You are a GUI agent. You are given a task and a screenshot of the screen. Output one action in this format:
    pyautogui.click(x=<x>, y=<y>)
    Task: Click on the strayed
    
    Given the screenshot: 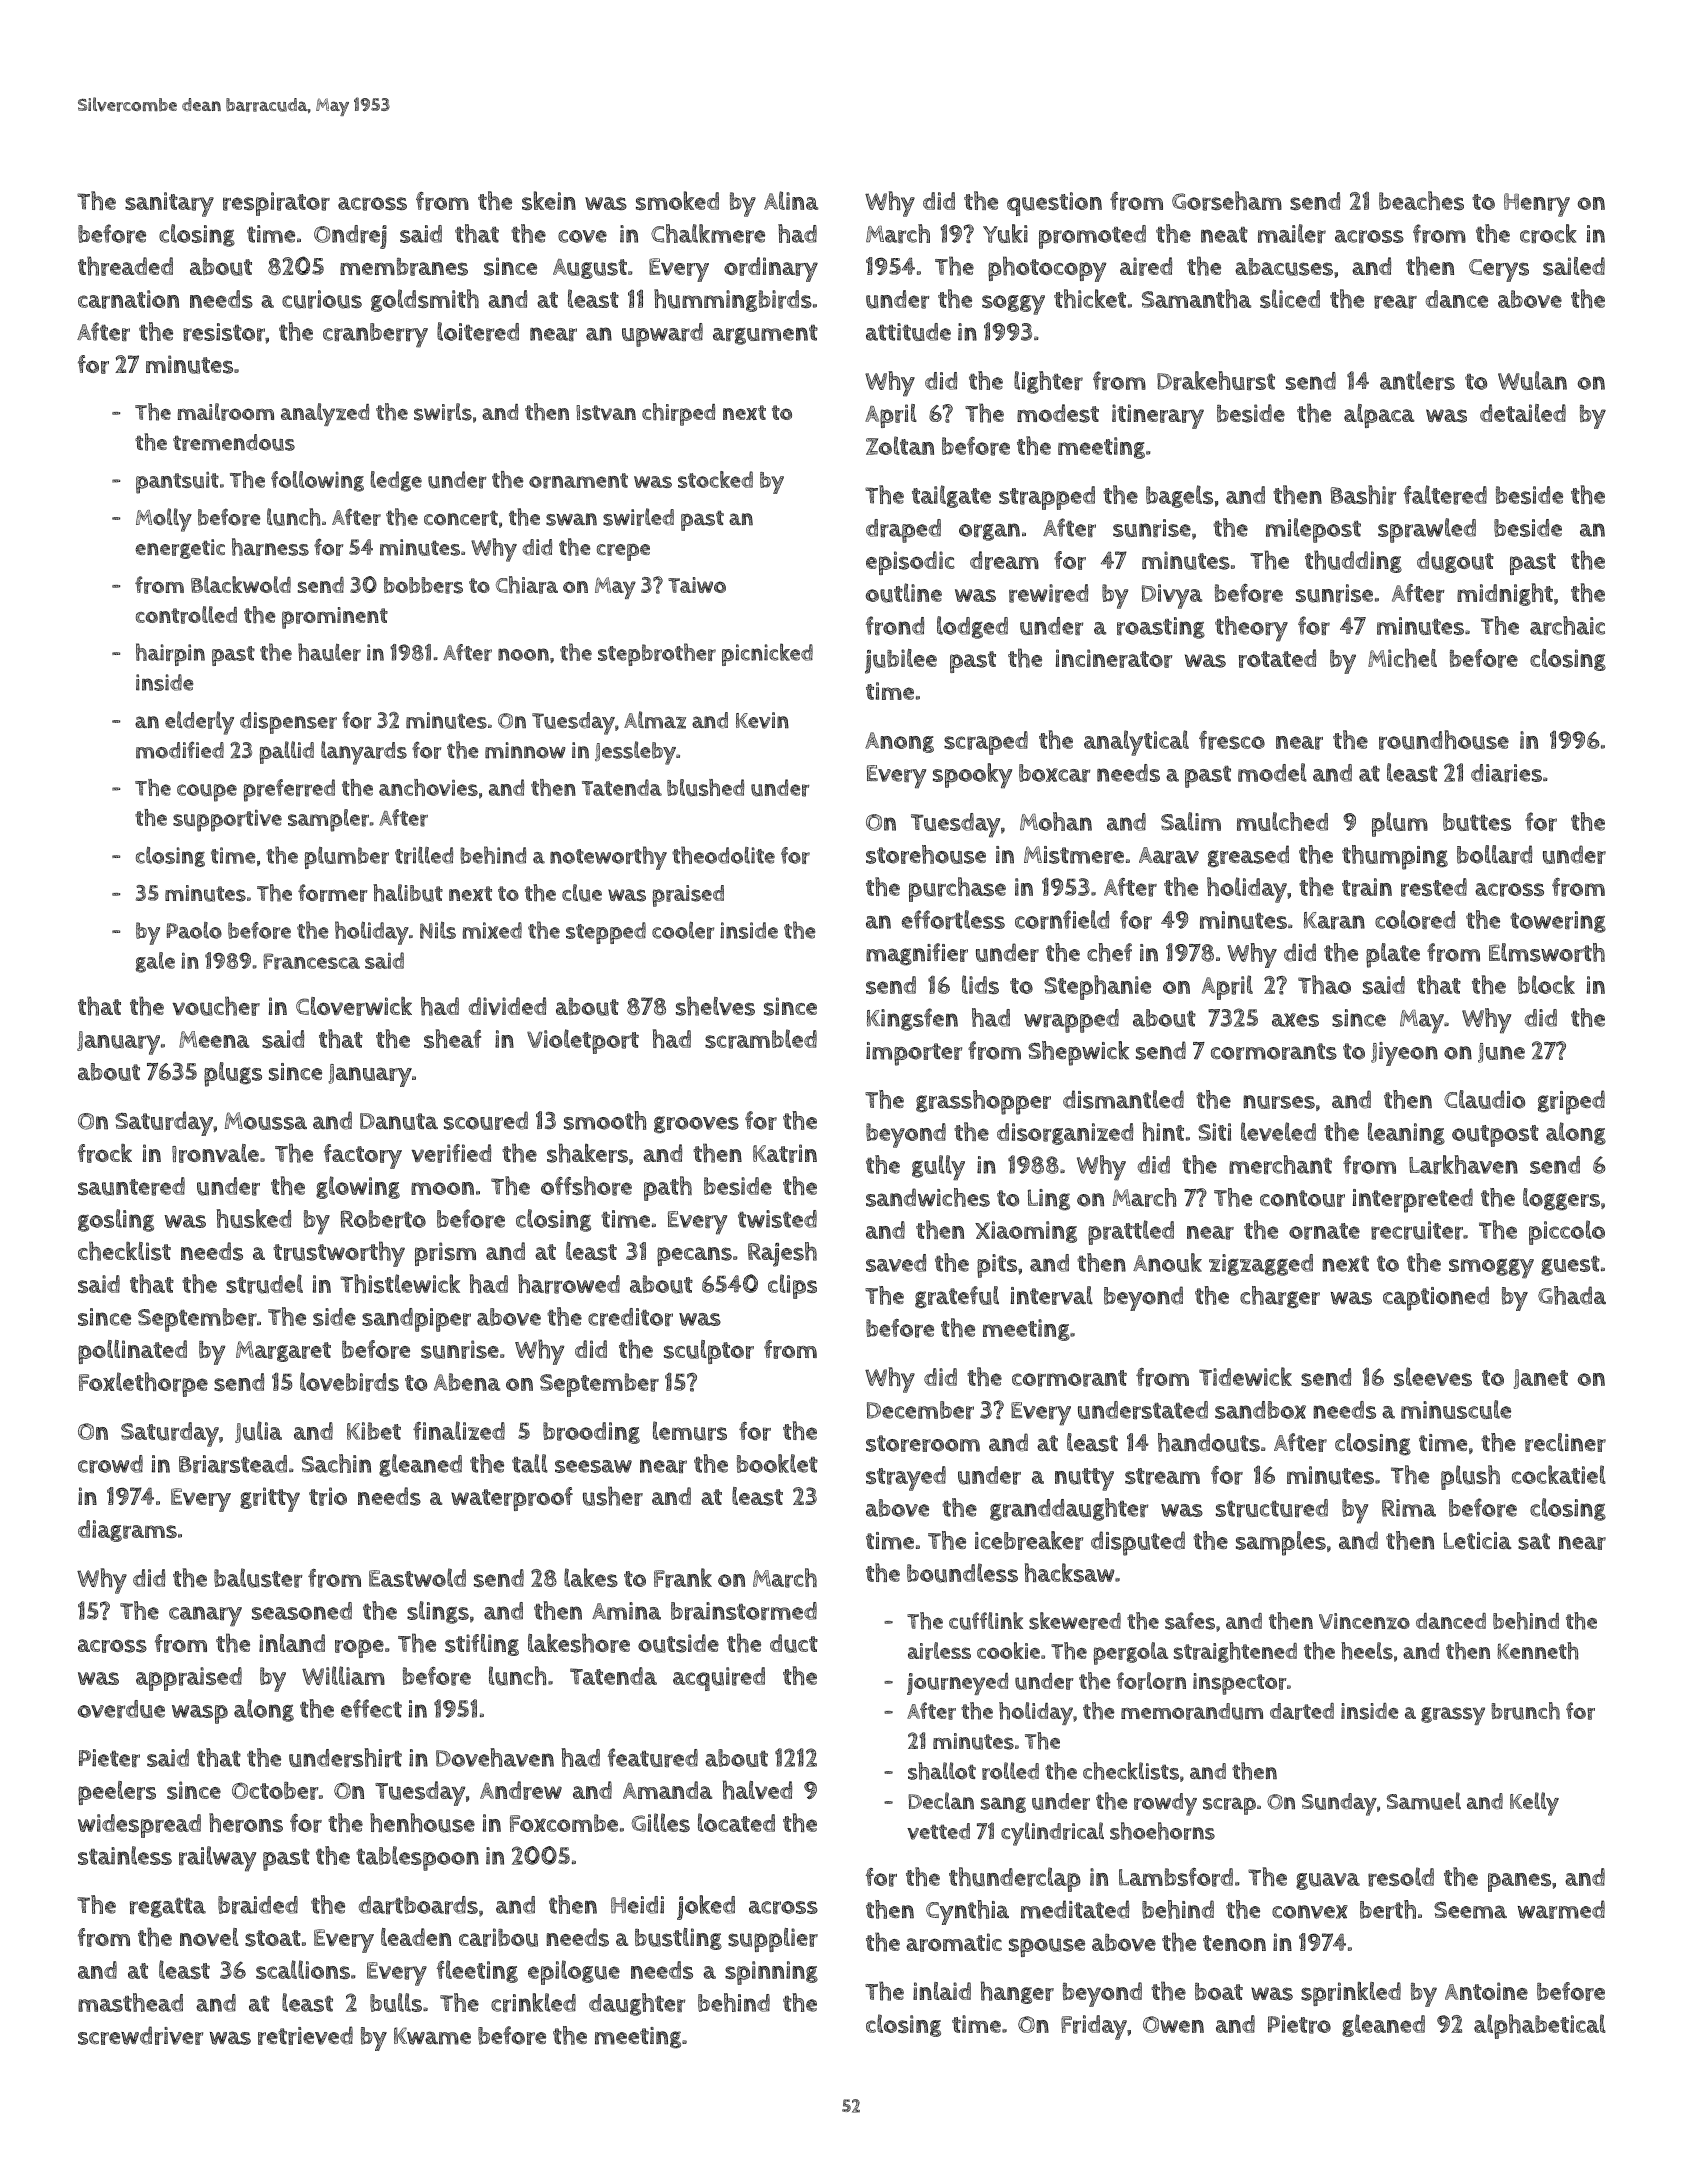 What is the action you would take?
    pyautogui.click(x=906, y=1478)
